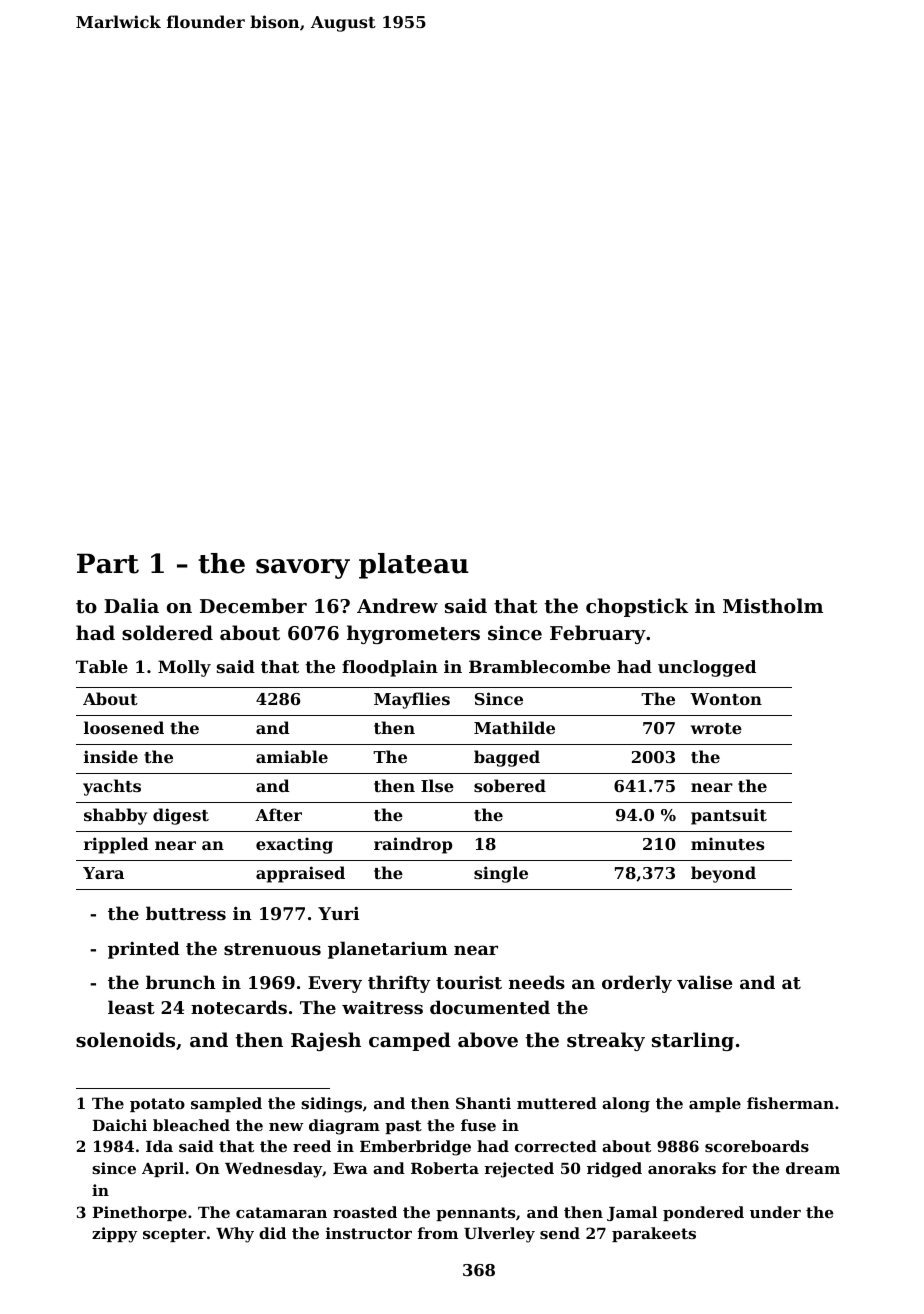  What do you see at coordinates (108, 563) in the screenshot?
I see `Part` at bounding box center [108, 563].
